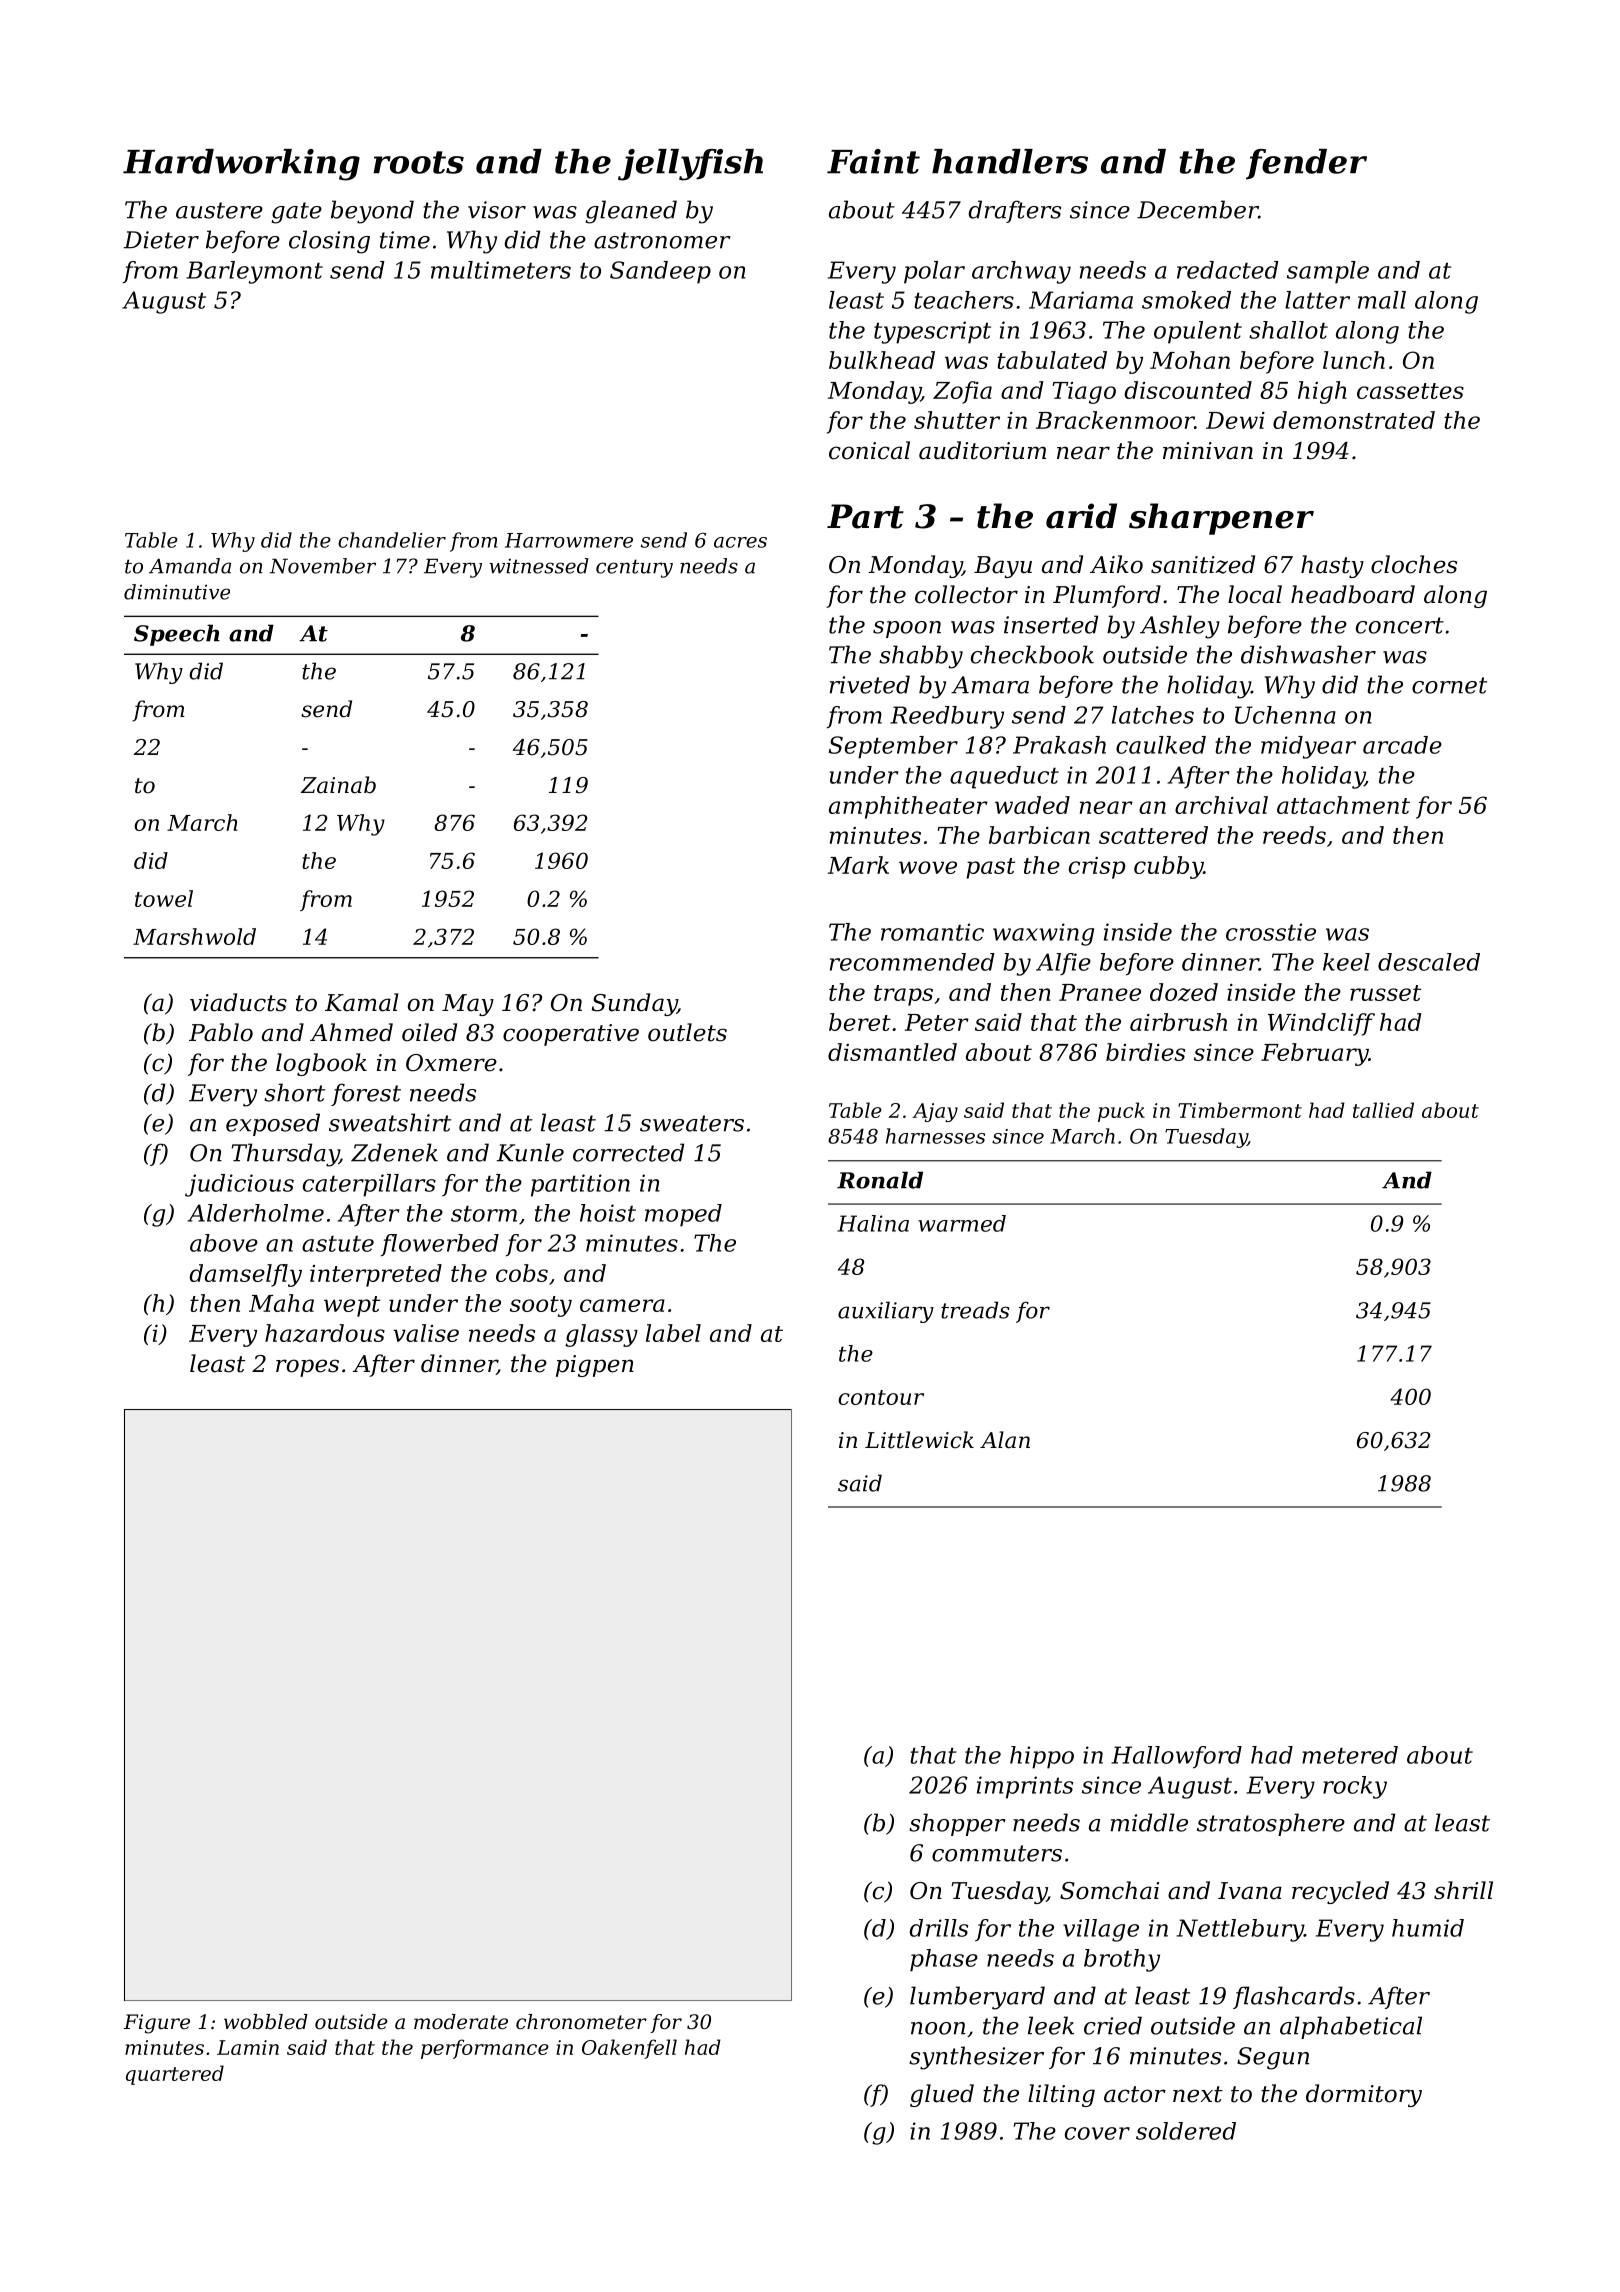  I want to click on typescript, so click(932, 332).
